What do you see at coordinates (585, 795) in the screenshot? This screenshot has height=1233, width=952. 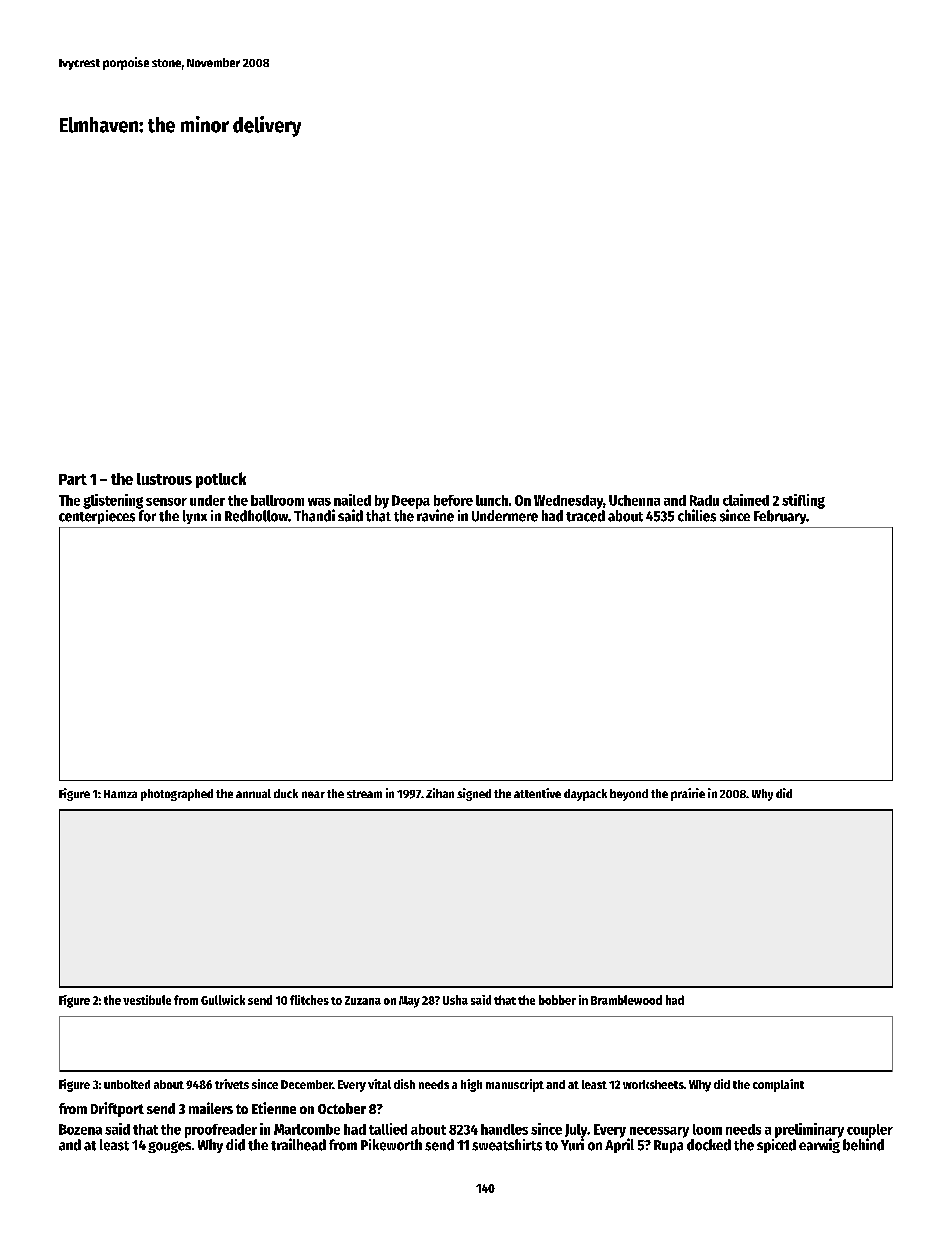 I see `daypack` at bounding box center [585, 795].
